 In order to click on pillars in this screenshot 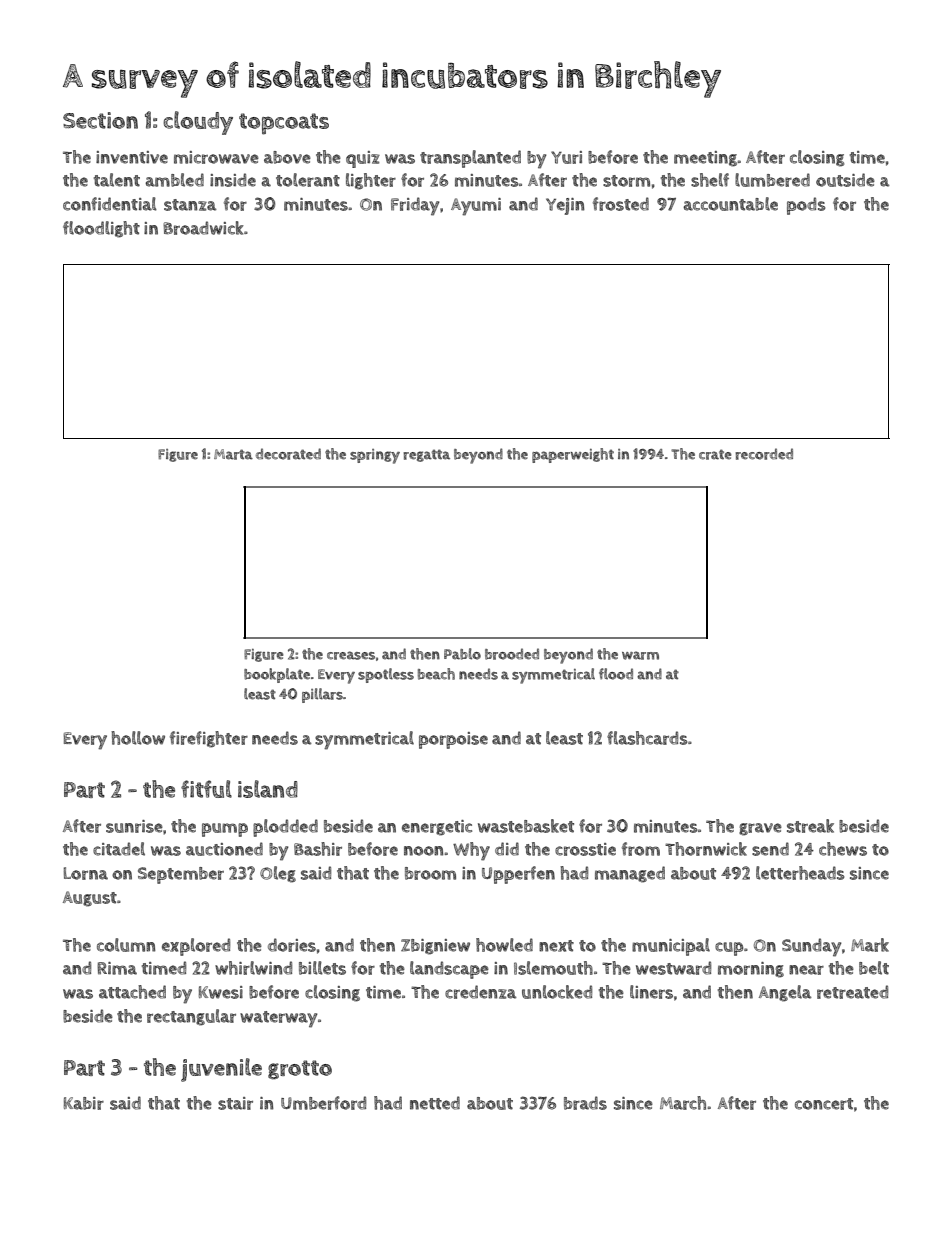, I will do `click(322, 695)`.
